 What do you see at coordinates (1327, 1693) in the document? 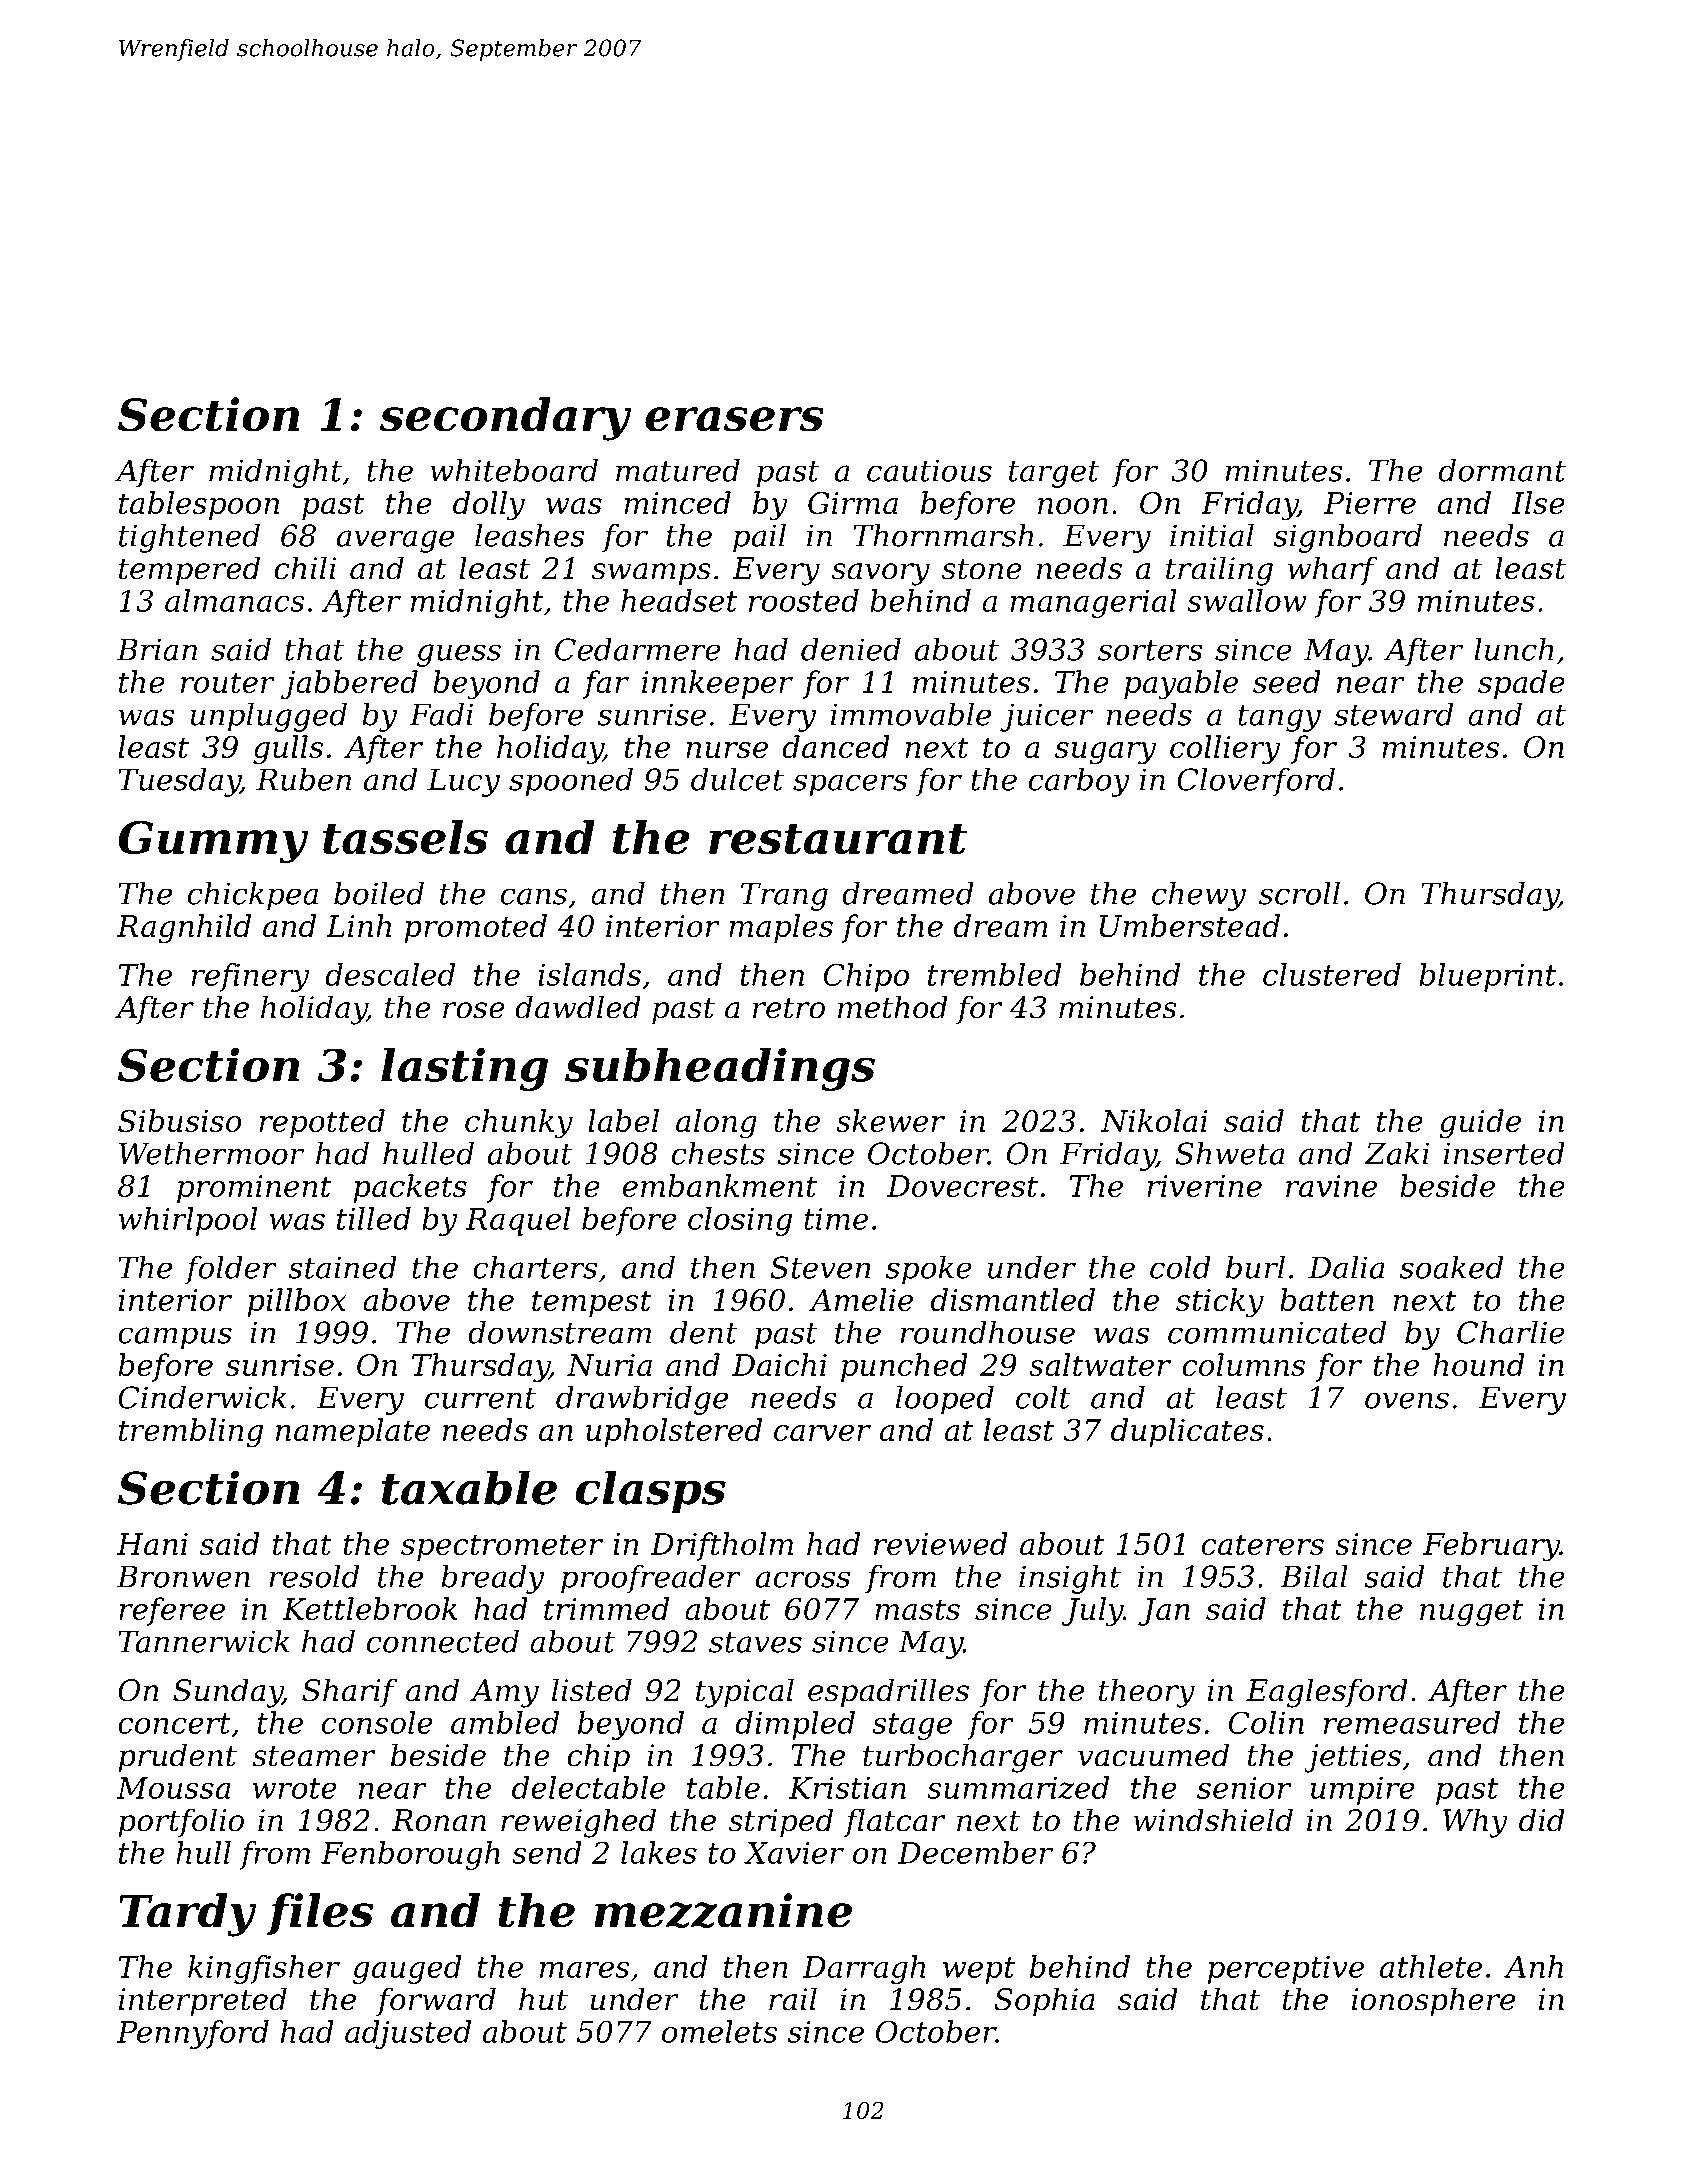
I see `Eaglesford` at bounding box center [1327, 1693].
